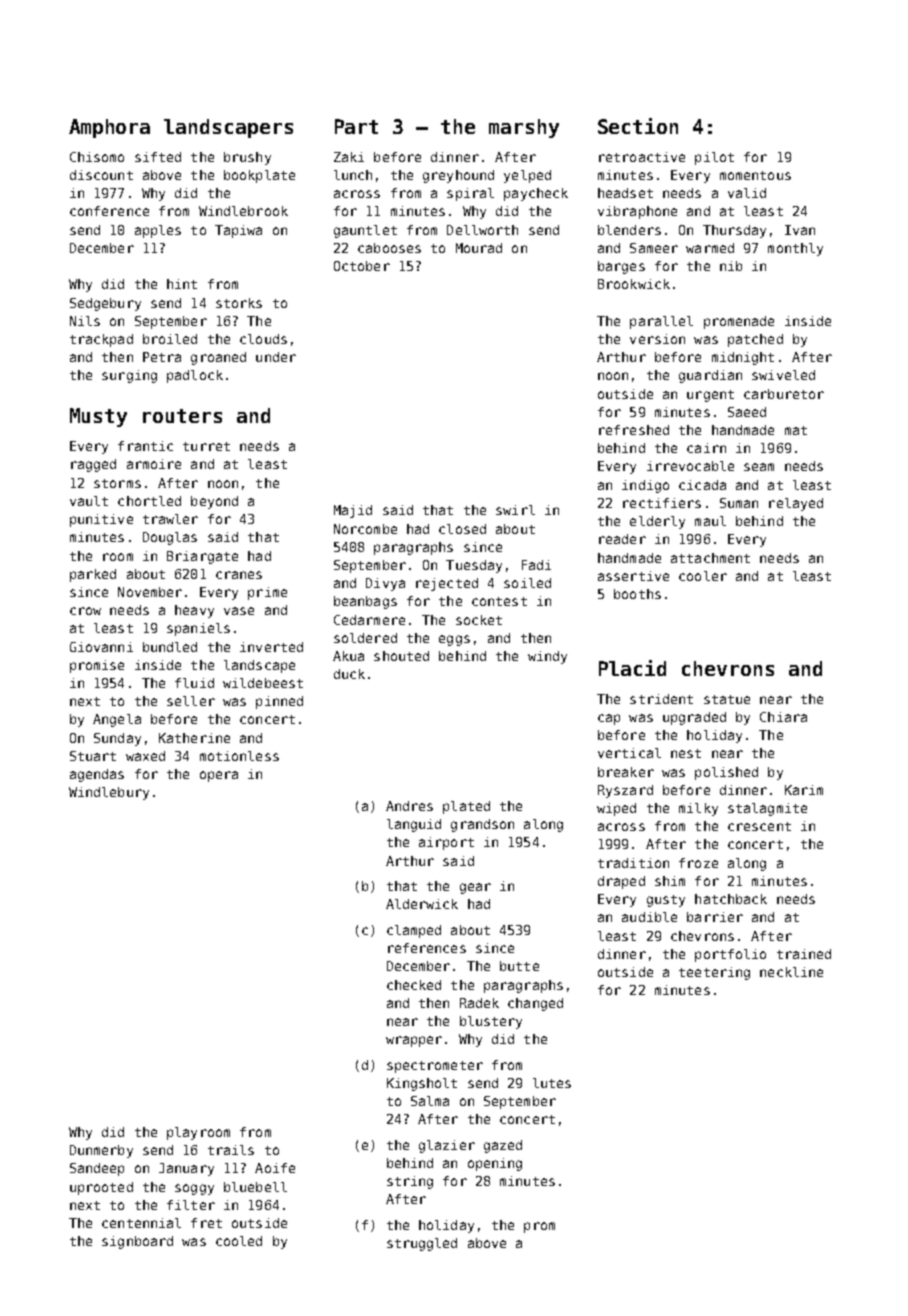  What do you see at coordinates (353, 175) in the document?
I see `lunch` at bounding box center [353, 175].
